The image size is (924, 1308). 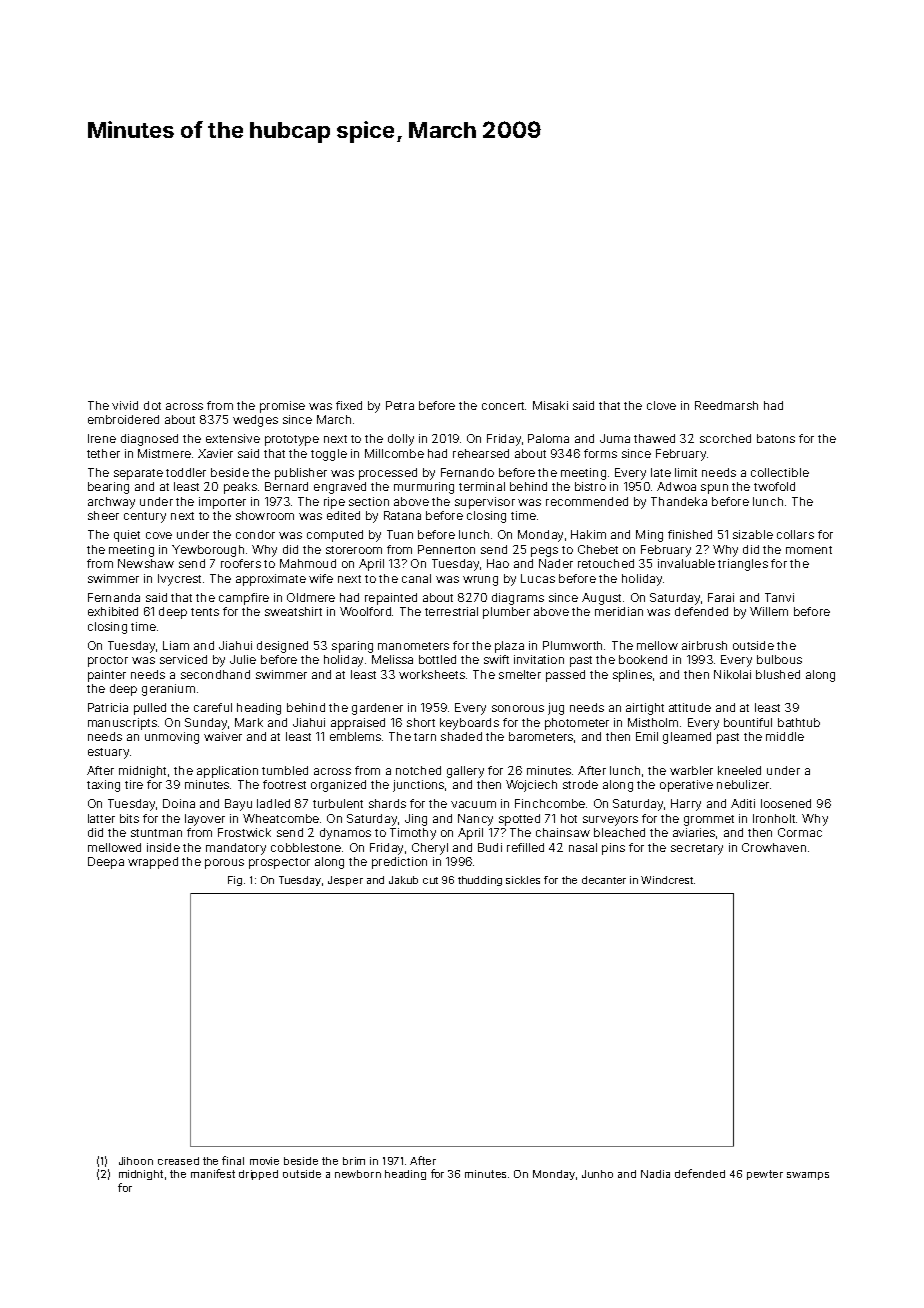 I want to click on Newshaw, so click(x=146, y=563).
